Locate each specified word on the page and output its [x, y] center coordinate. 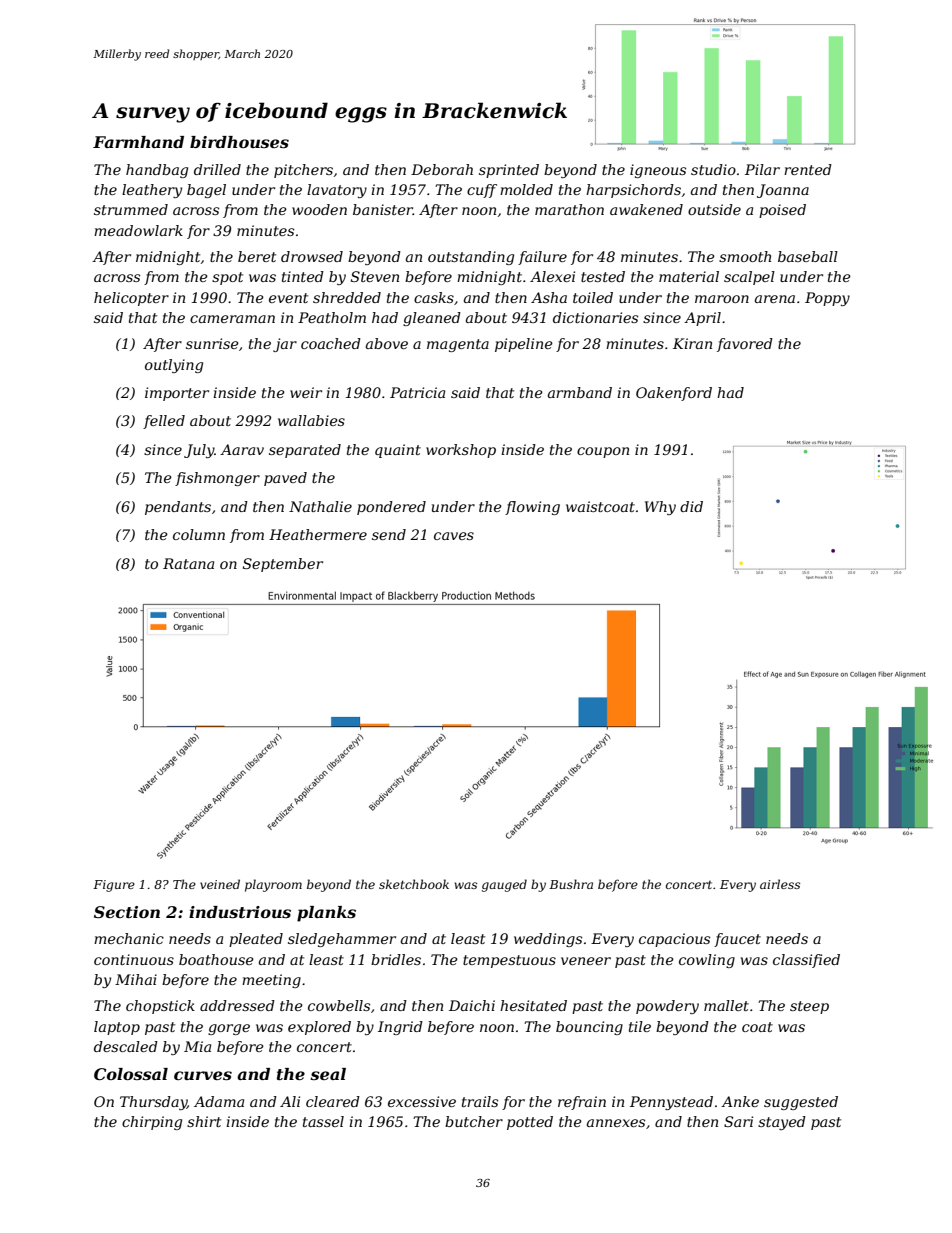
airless [780, 884]
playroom [273, 885]
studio [713, 169]
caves [454, 536]
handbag [157, 171]
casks [434, 297]
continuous [134, 959]
